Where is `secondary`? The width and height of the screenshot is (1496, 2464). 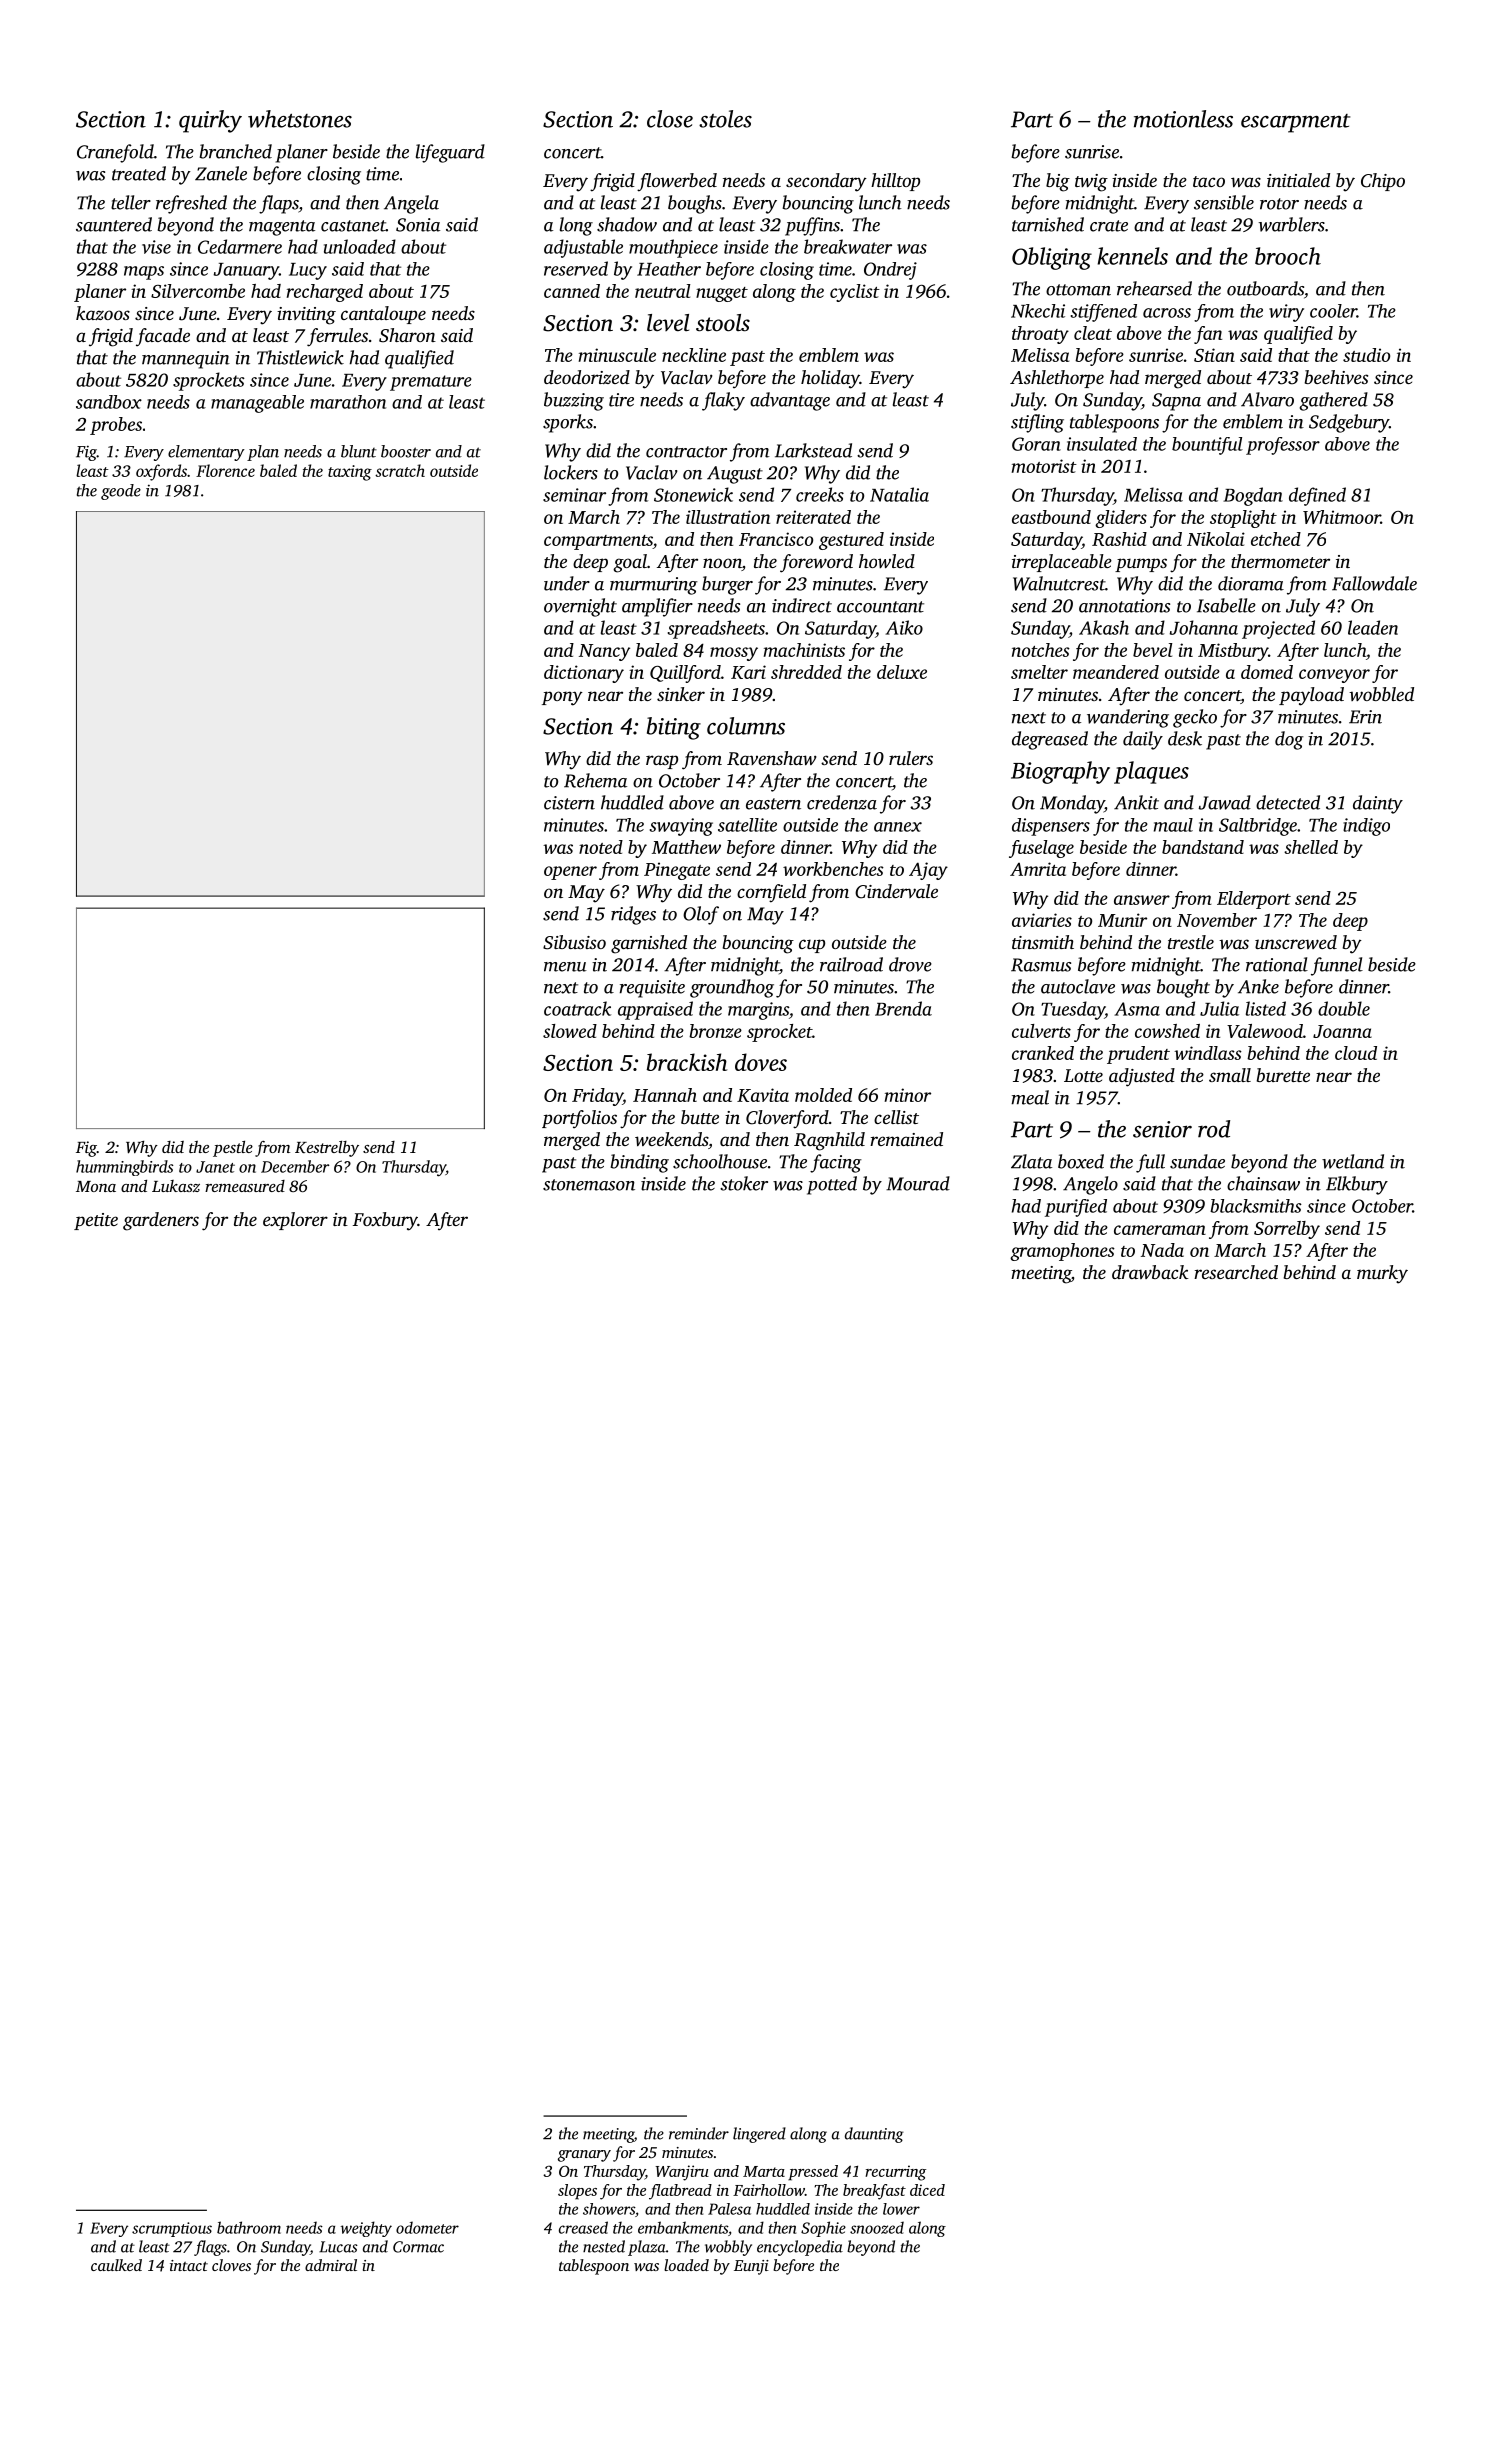 secondary is located at coordinates (826, 182).
